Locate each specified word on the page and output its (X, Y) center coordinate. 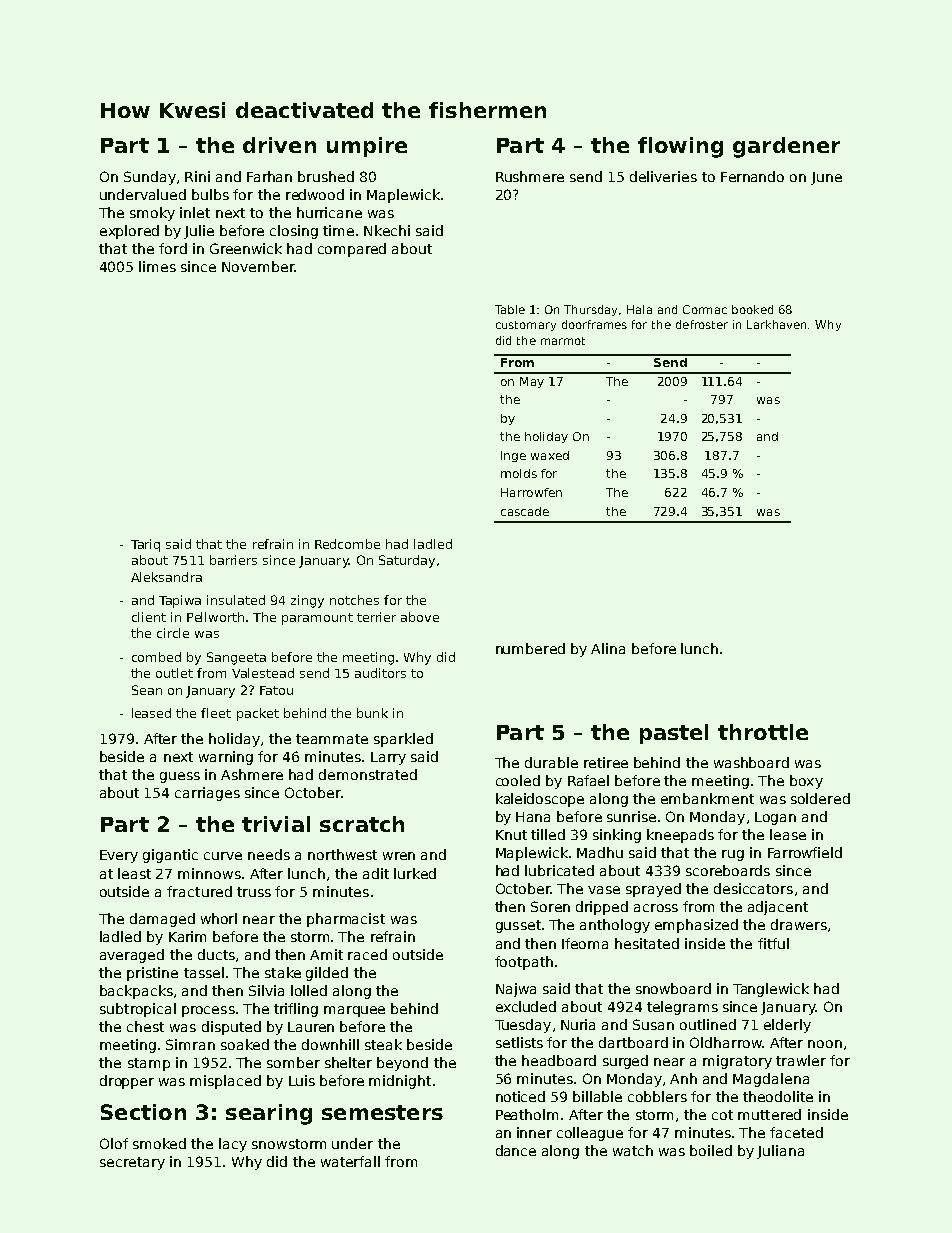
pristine (152, 974)
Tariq (145, 545)
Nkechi (387, 230)
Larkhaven (776, 324)
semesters (382, 1112)
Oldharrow (726, 1042)
